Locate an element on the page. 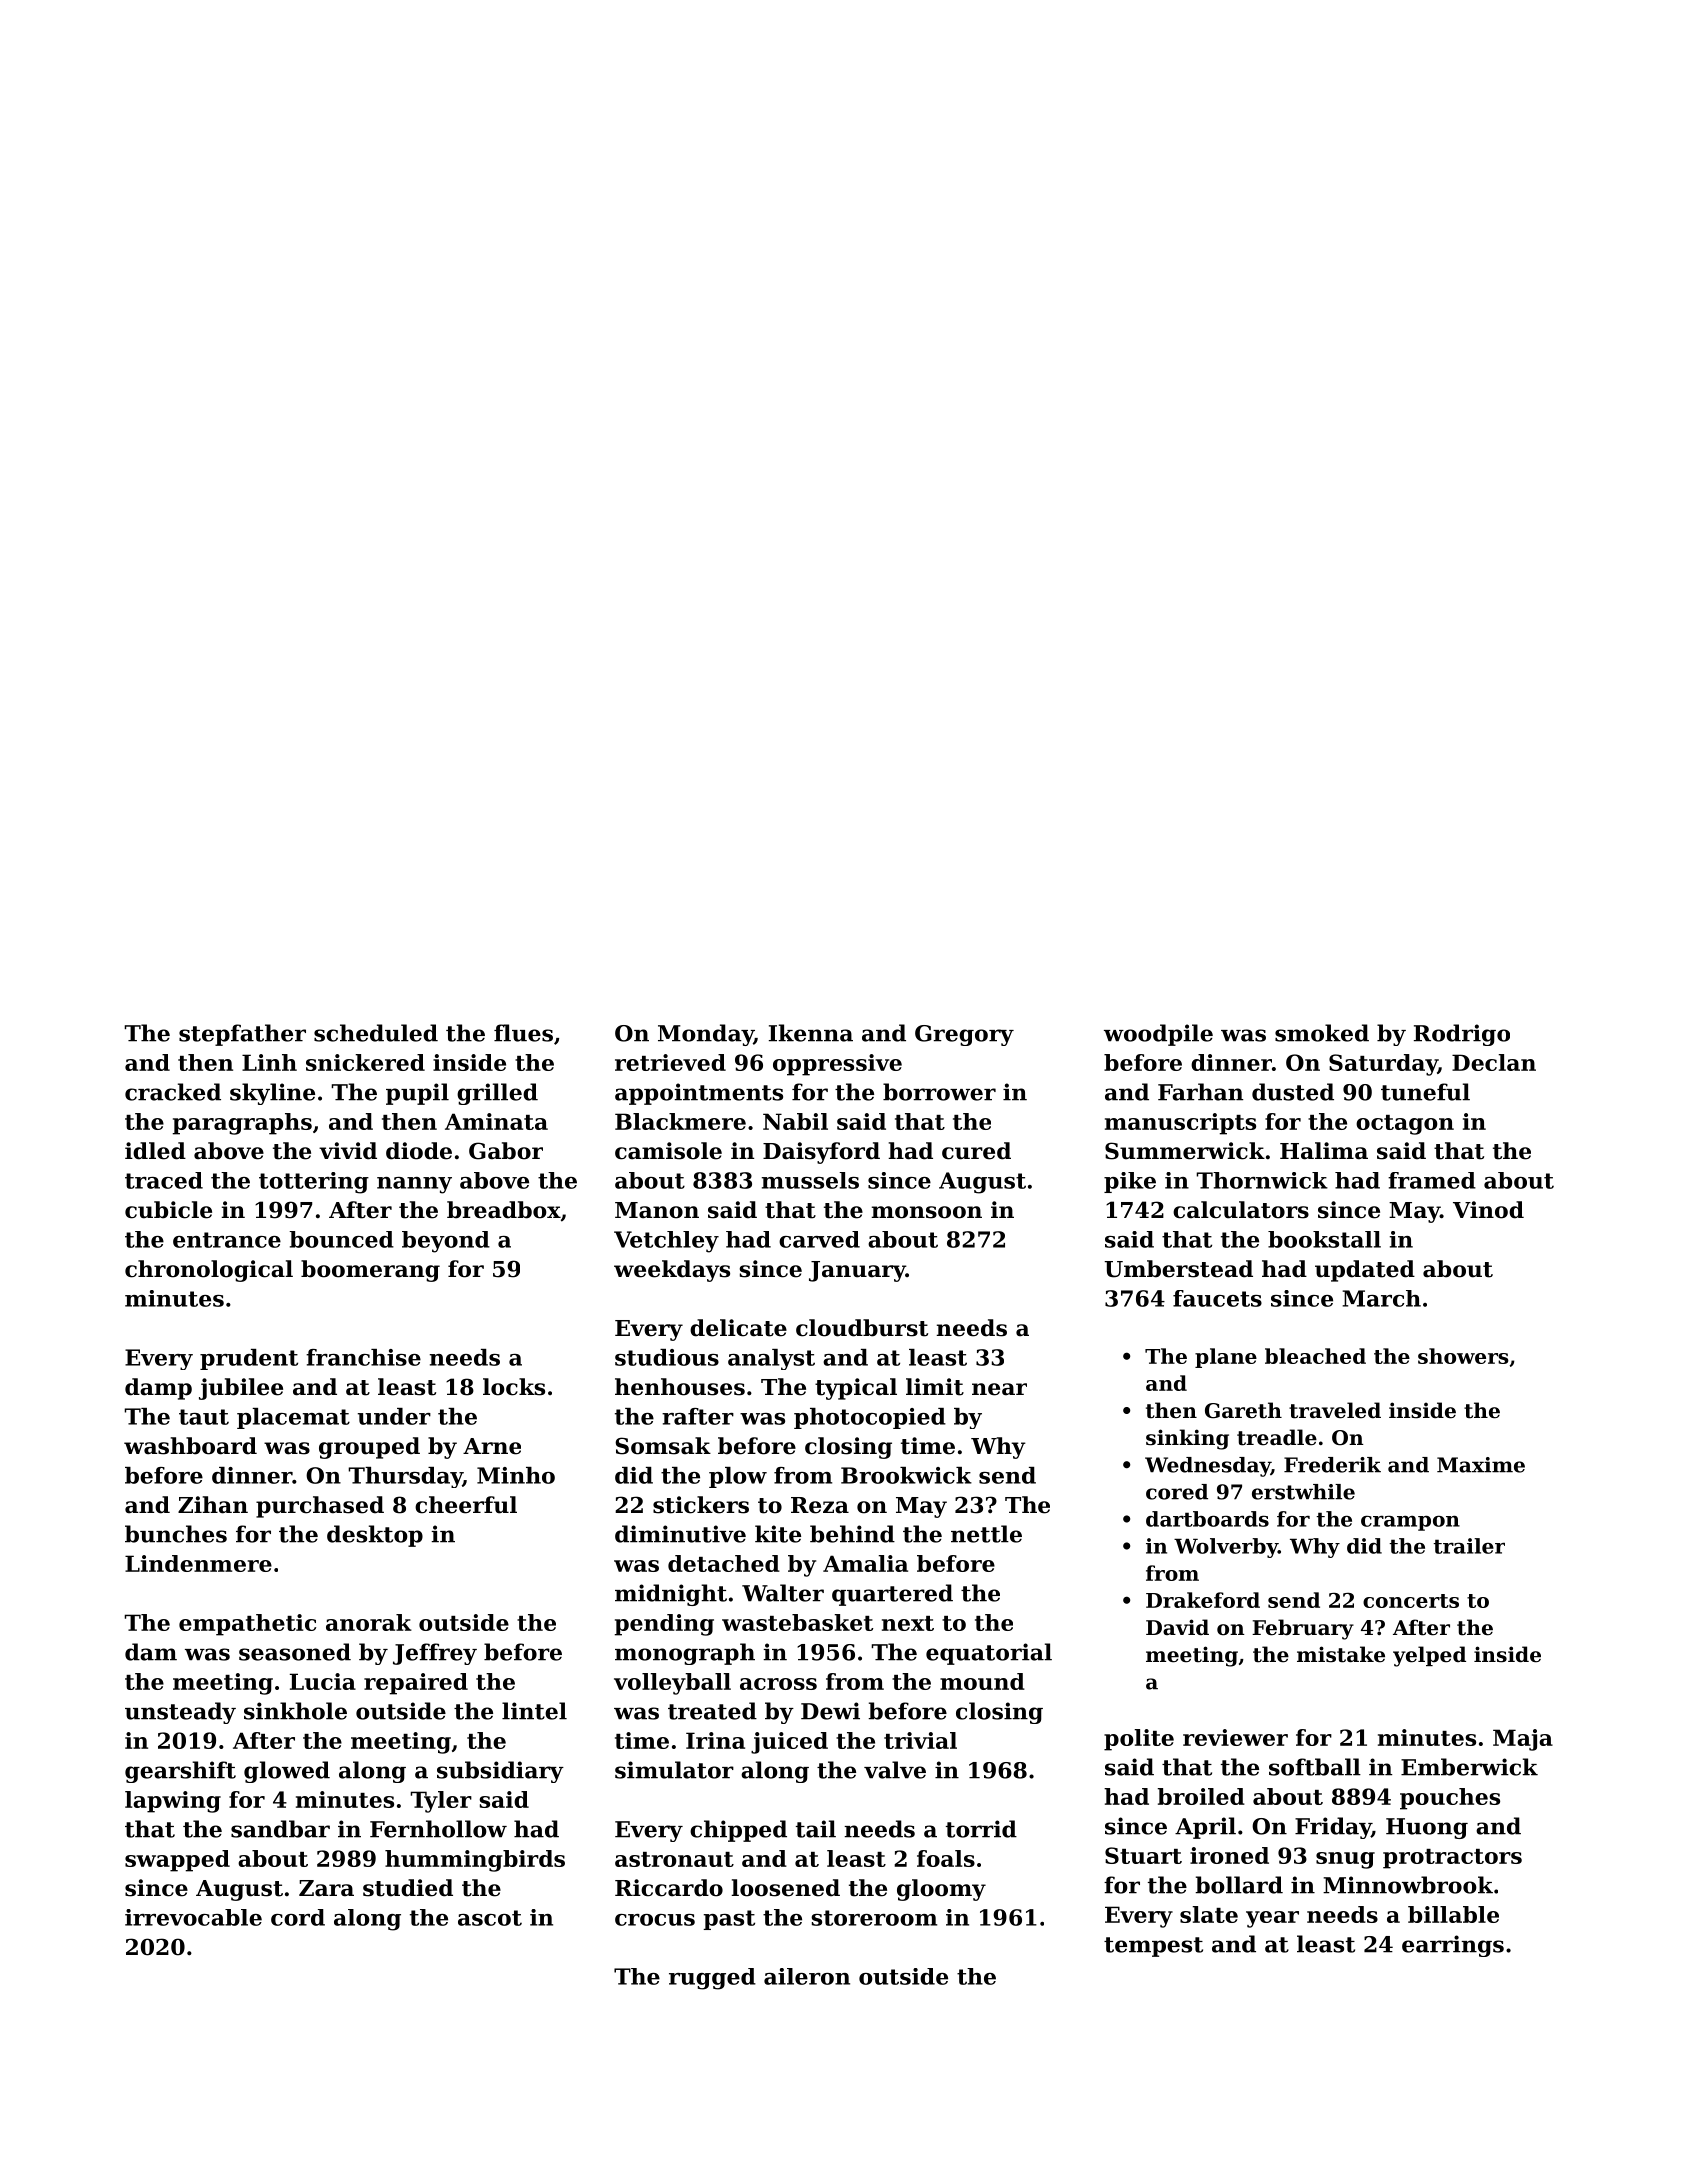 The height and width of the document is (2178, 1683). locks is located at coordinates (514, 1387).
